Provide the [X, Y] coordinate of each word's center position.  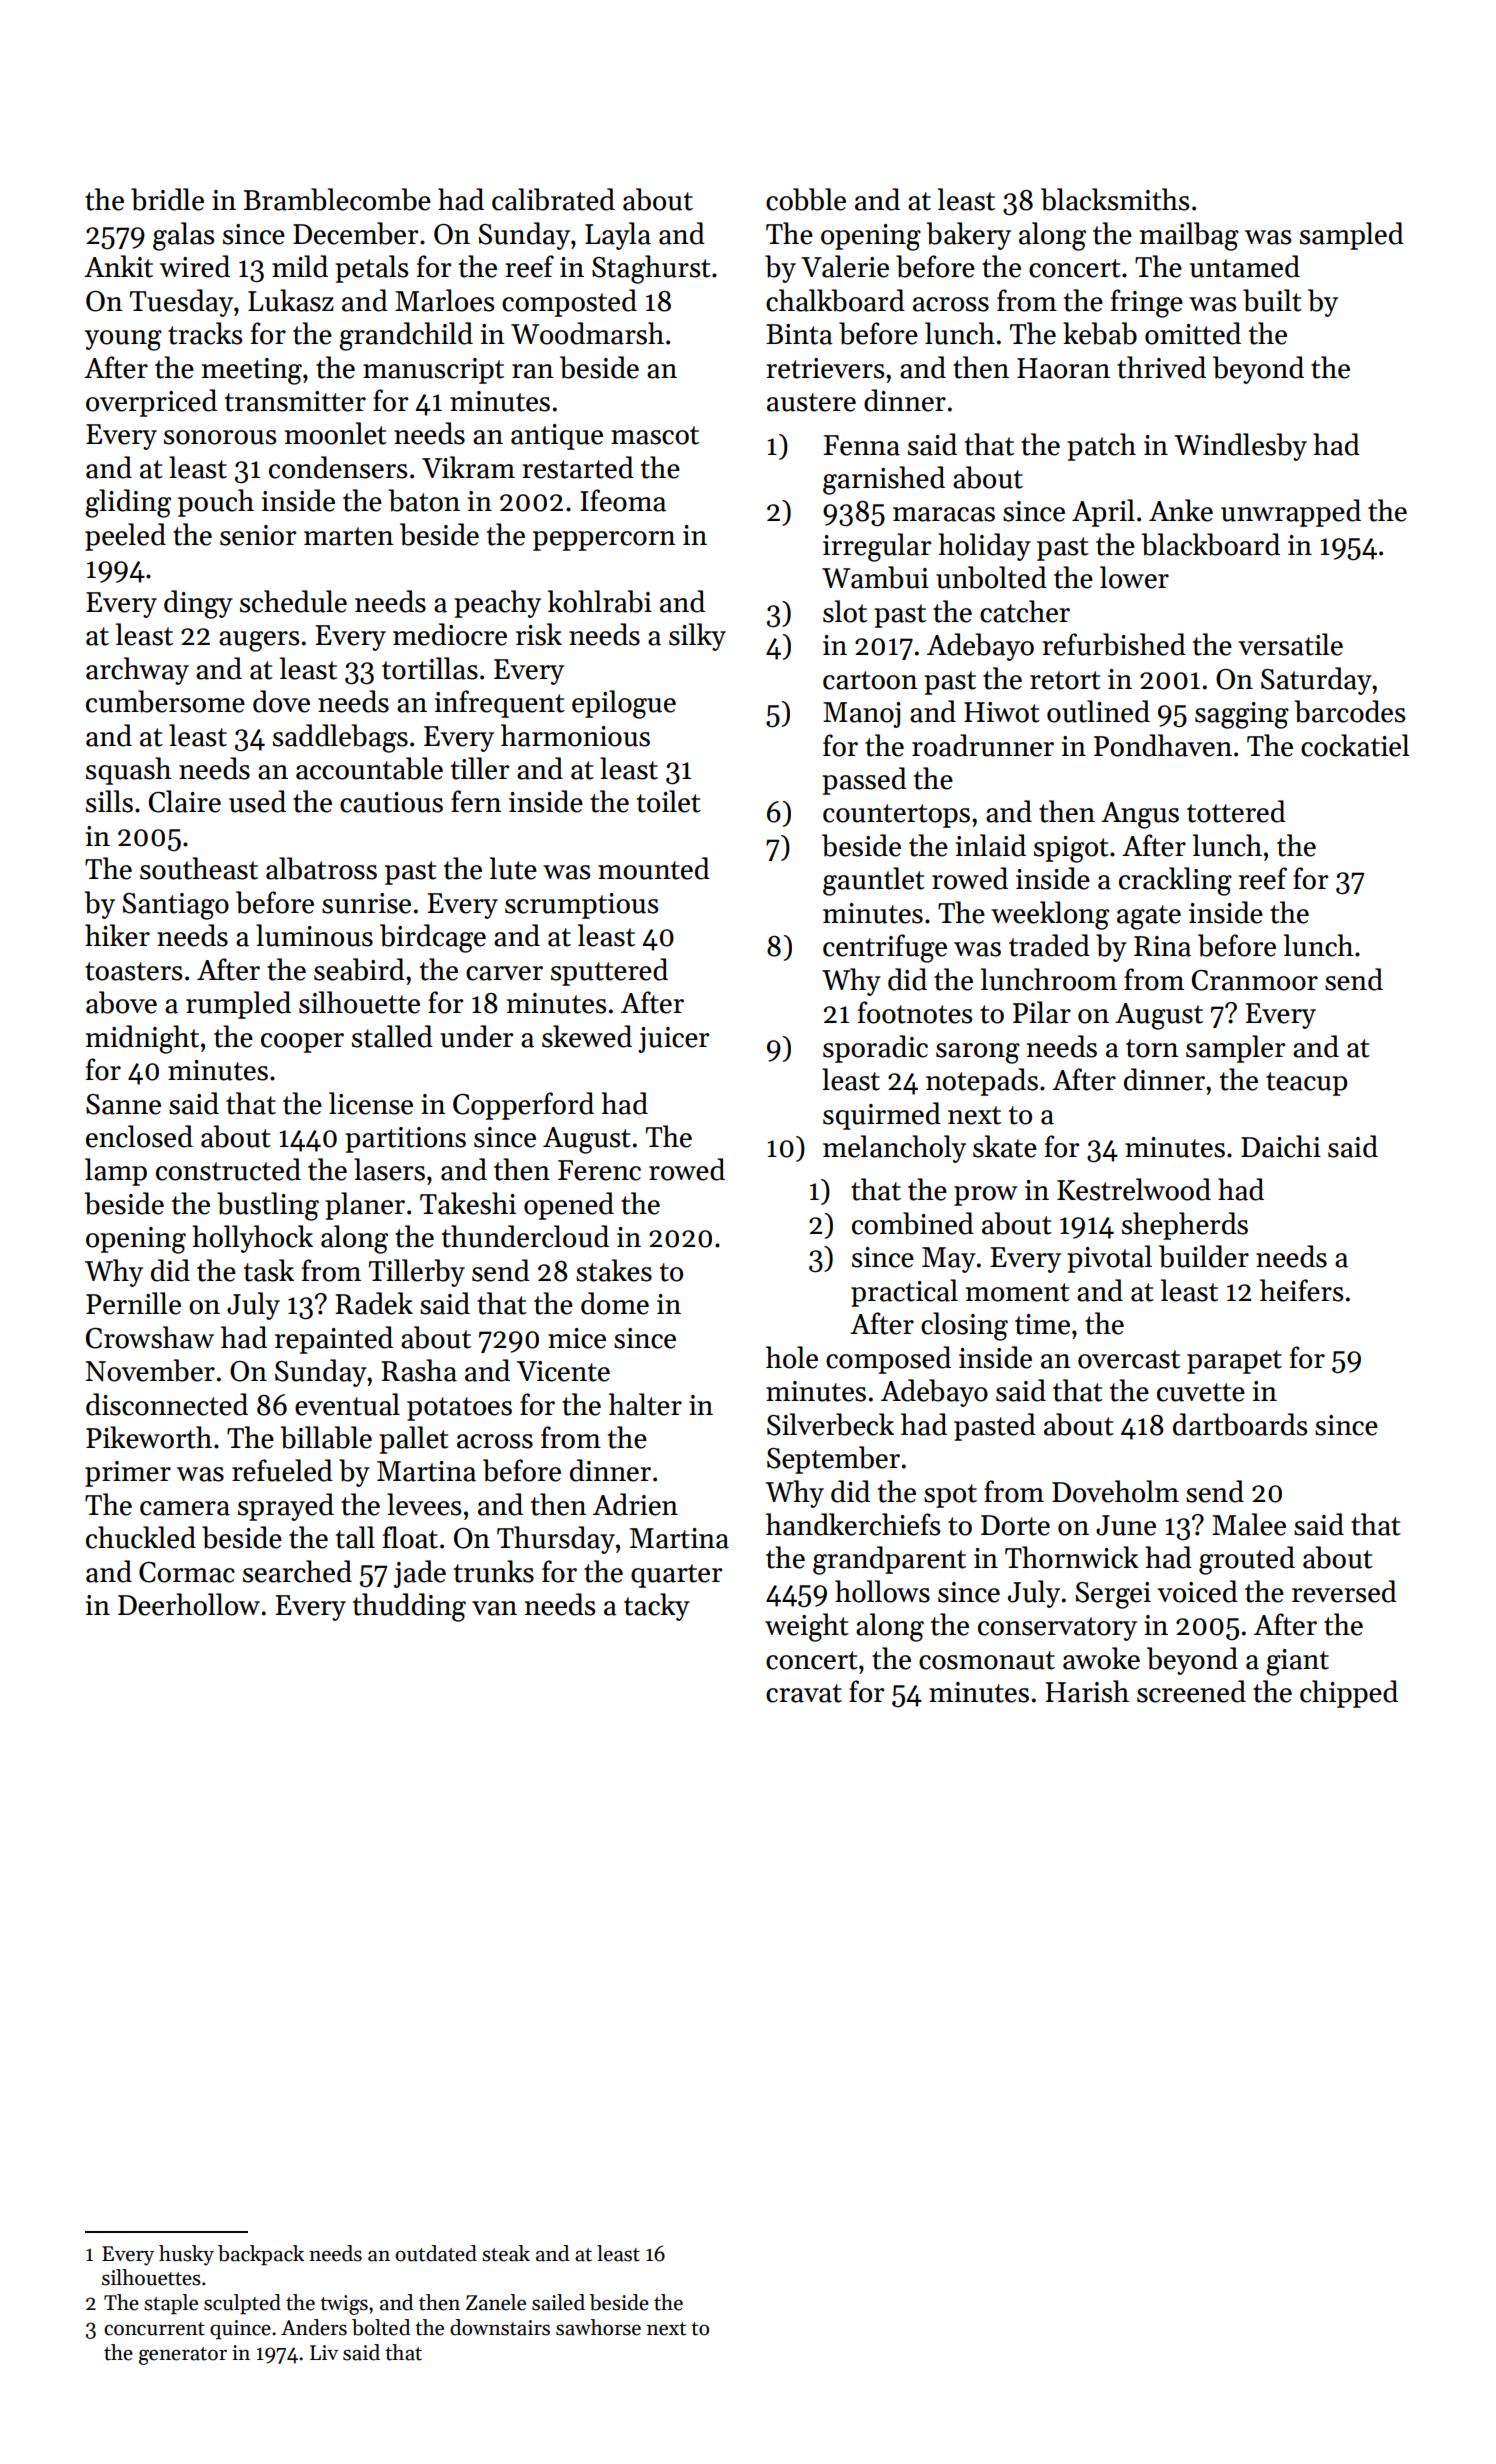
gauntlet [874, 881]
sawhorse [598, 2327]
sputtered [609, 972]
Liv [324, 2352]
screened [1191, 1691]
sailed [558, 2302]
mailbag [1189, 236]
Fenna [862, 445]
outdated [436, 2253]
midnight [142, 1039]
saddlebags [340, 738]
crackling [1175, 881]
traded [1049, 945]
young [123, 340]
